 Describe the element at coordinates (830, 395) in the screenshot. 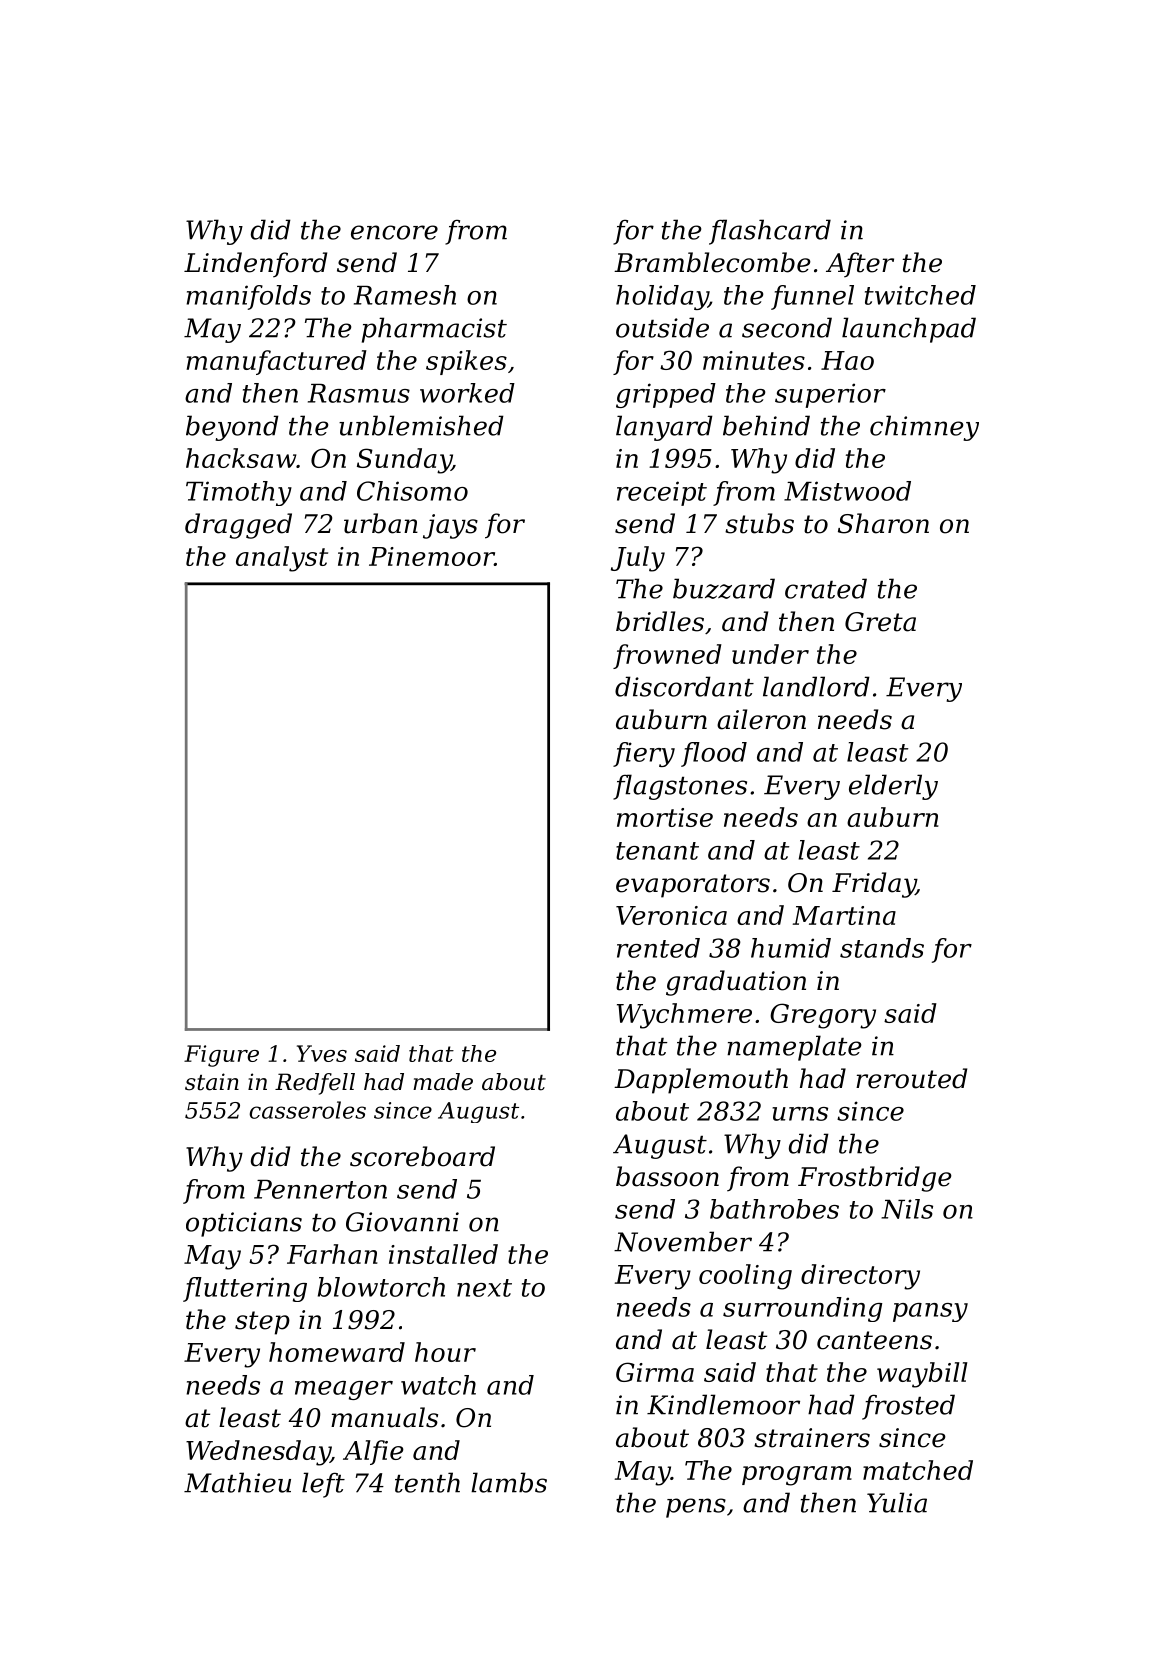

I see `superior` at that location.
